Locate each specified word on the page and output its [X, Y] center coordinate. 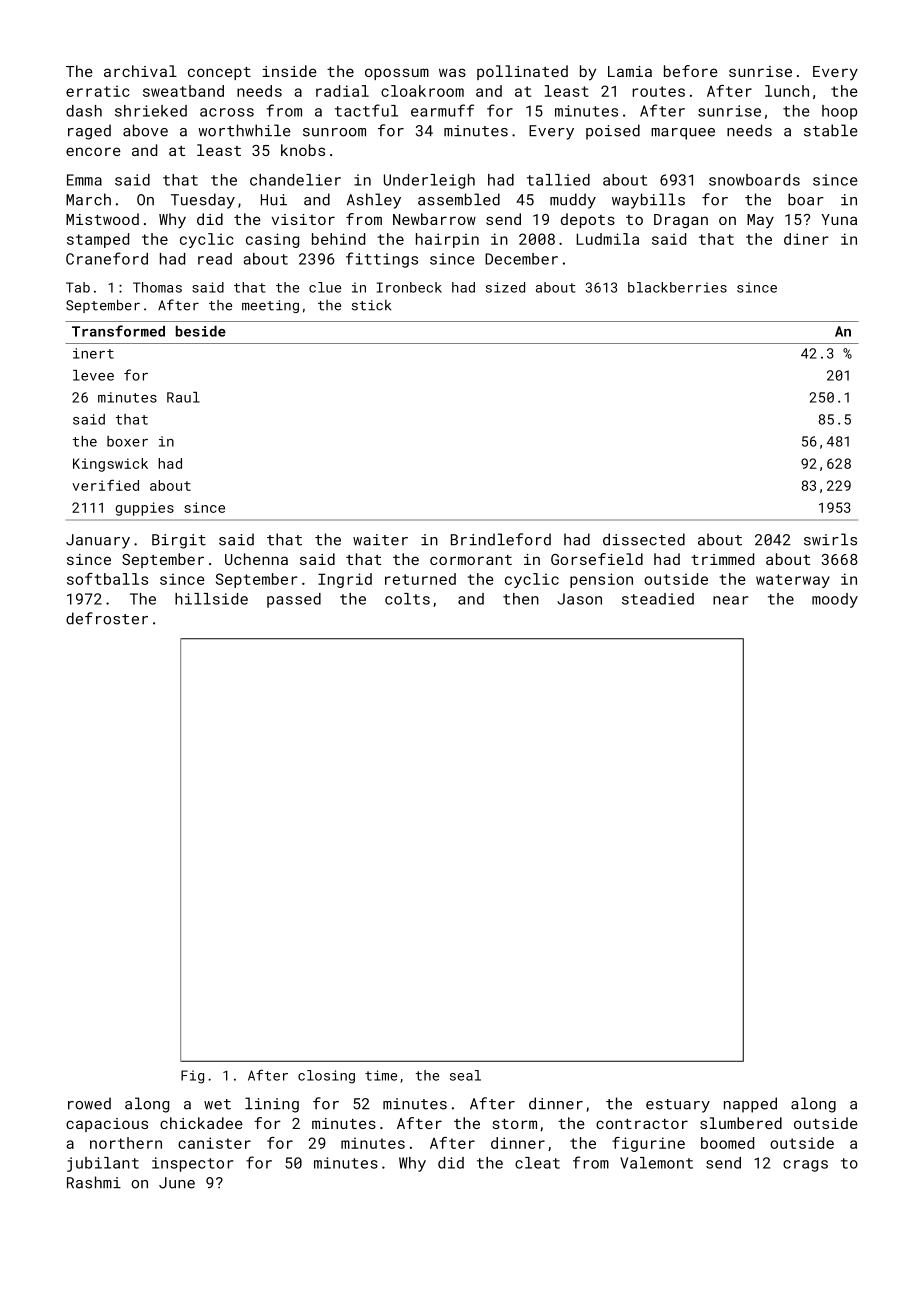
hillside [211, 599]
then [521, 599]
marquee [683, 134]
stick [371, 305]
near [730, 600]
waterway [793, 581]
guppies [145, 509]
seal [465, 1075]
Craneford [107, 258]
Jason [579, 599]
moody [835, 600]
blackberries [677, 287]
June [177, 1183]
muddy [573, 201]
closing [326, 1077]
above [145, 130]
